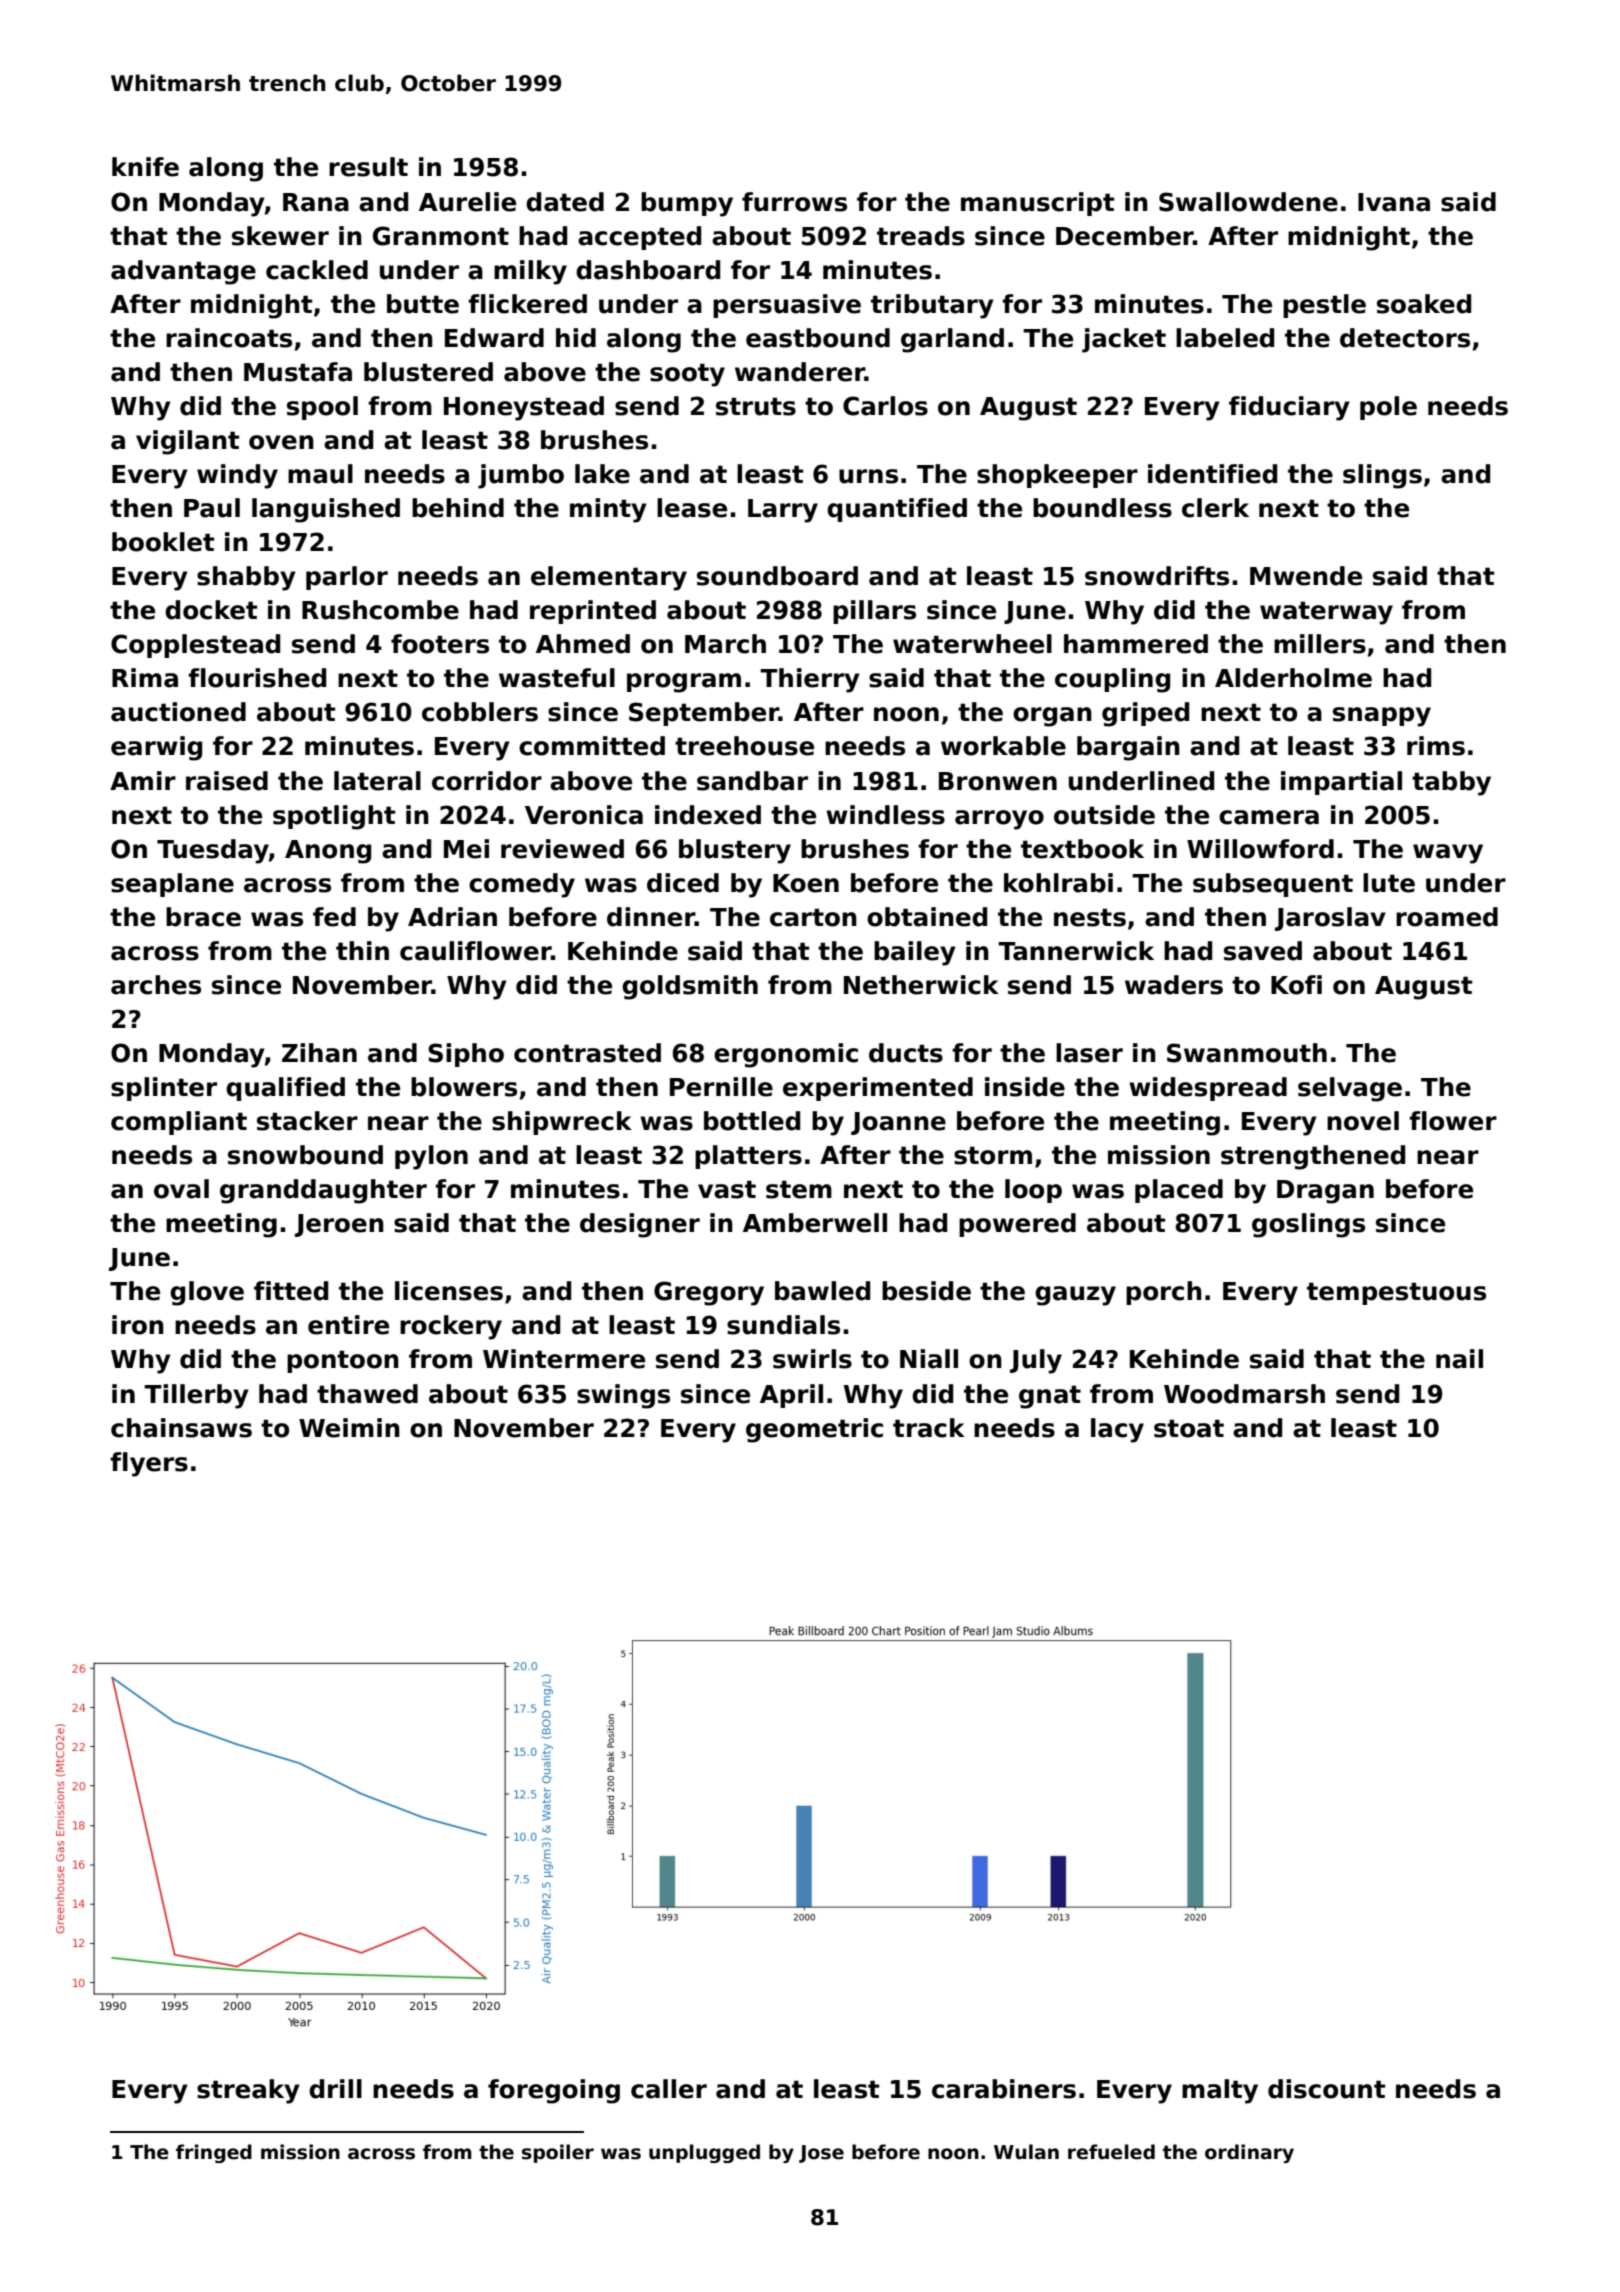 The width and height of the image is (1620, 2292). Describe the element at coordinates (1459, 1359) in the image. I see `nail` at that location.
